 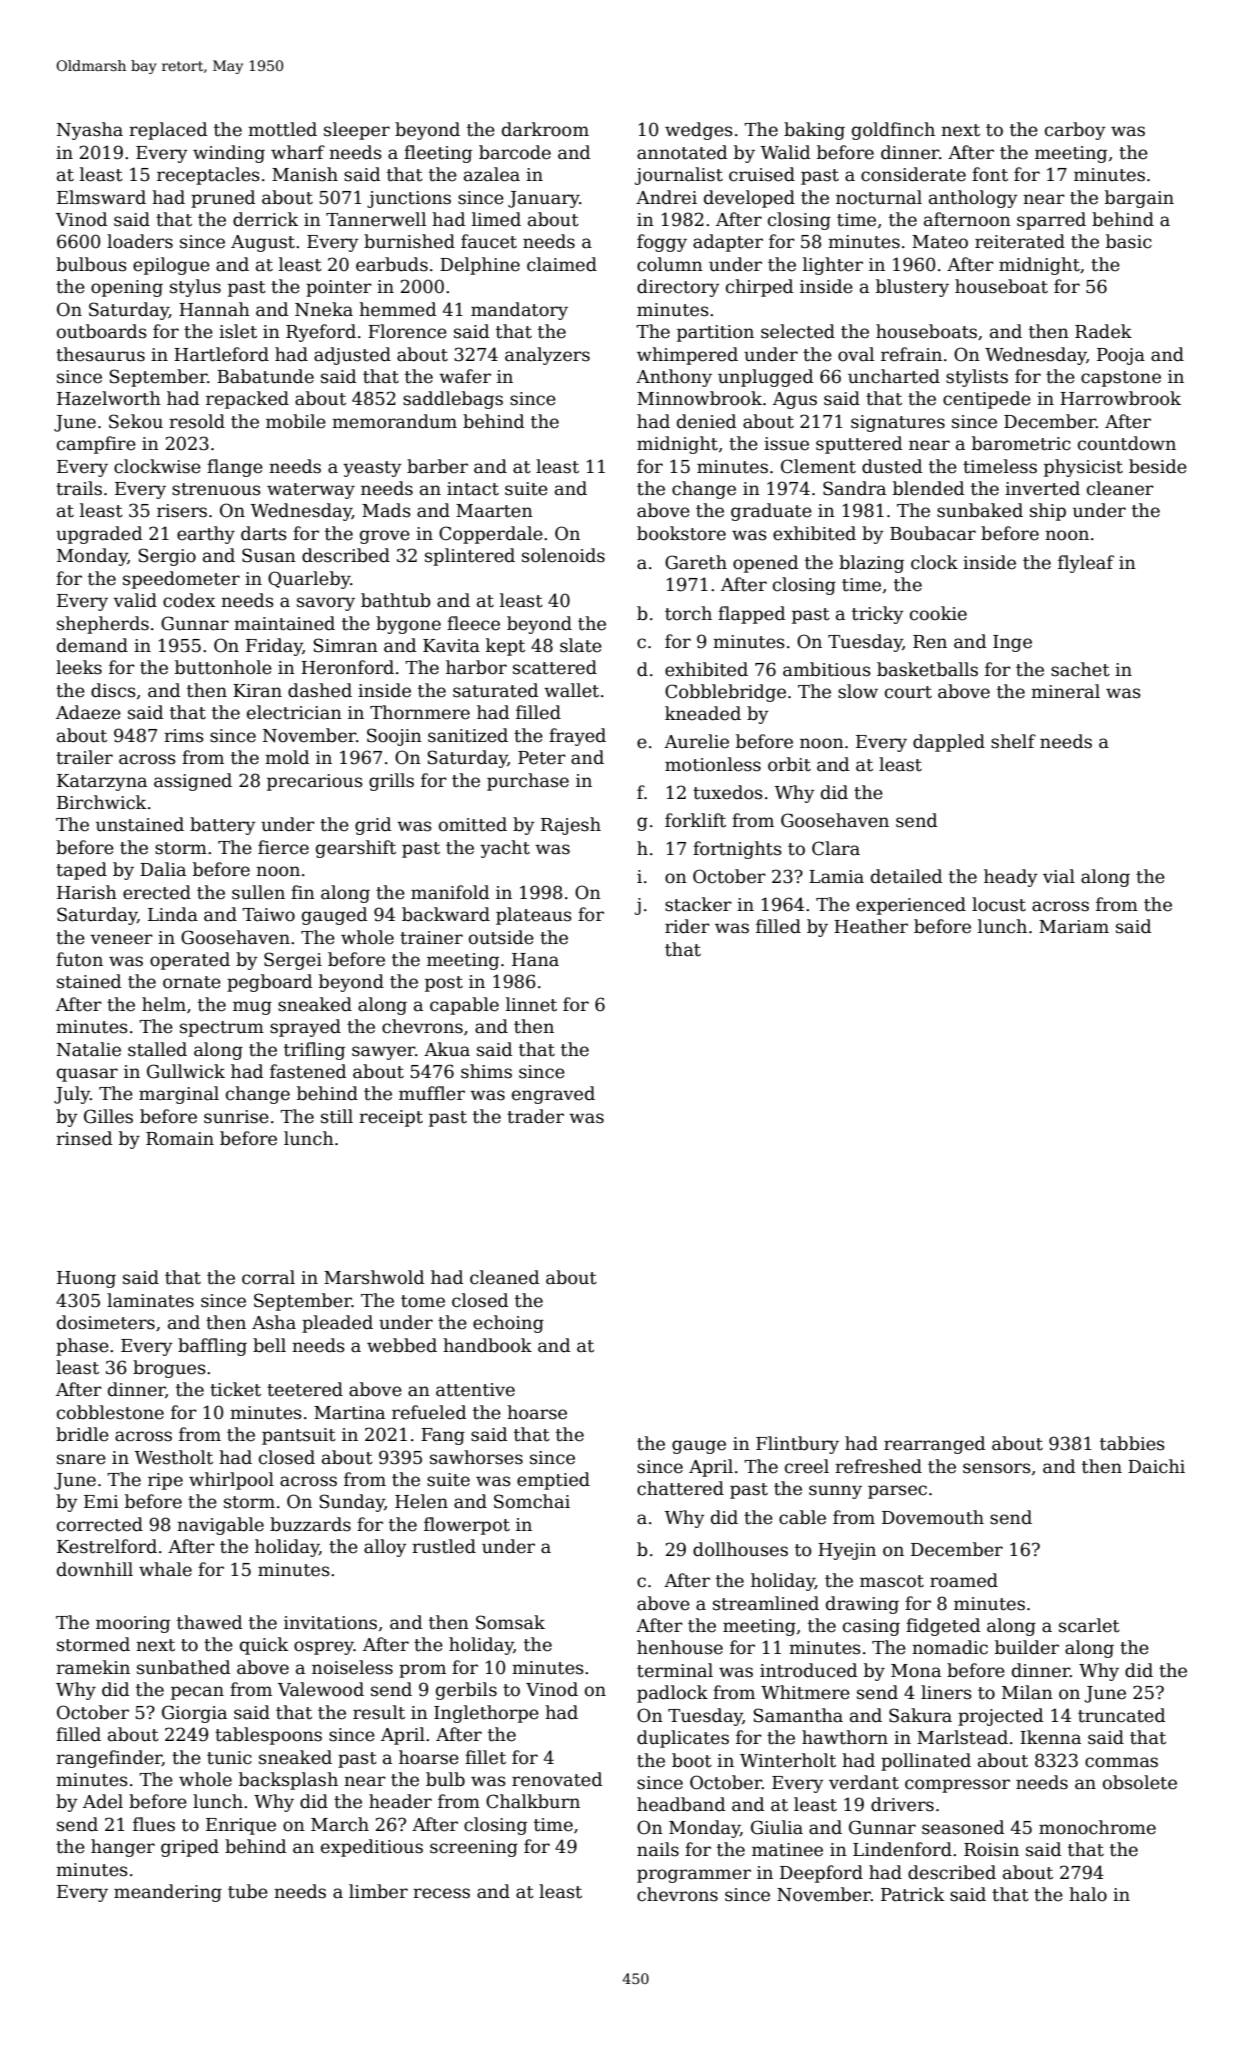 What do you see at coordinates (441, 1893) in the screenshot?
I see `recess` at bounding box center [441, 1893].
